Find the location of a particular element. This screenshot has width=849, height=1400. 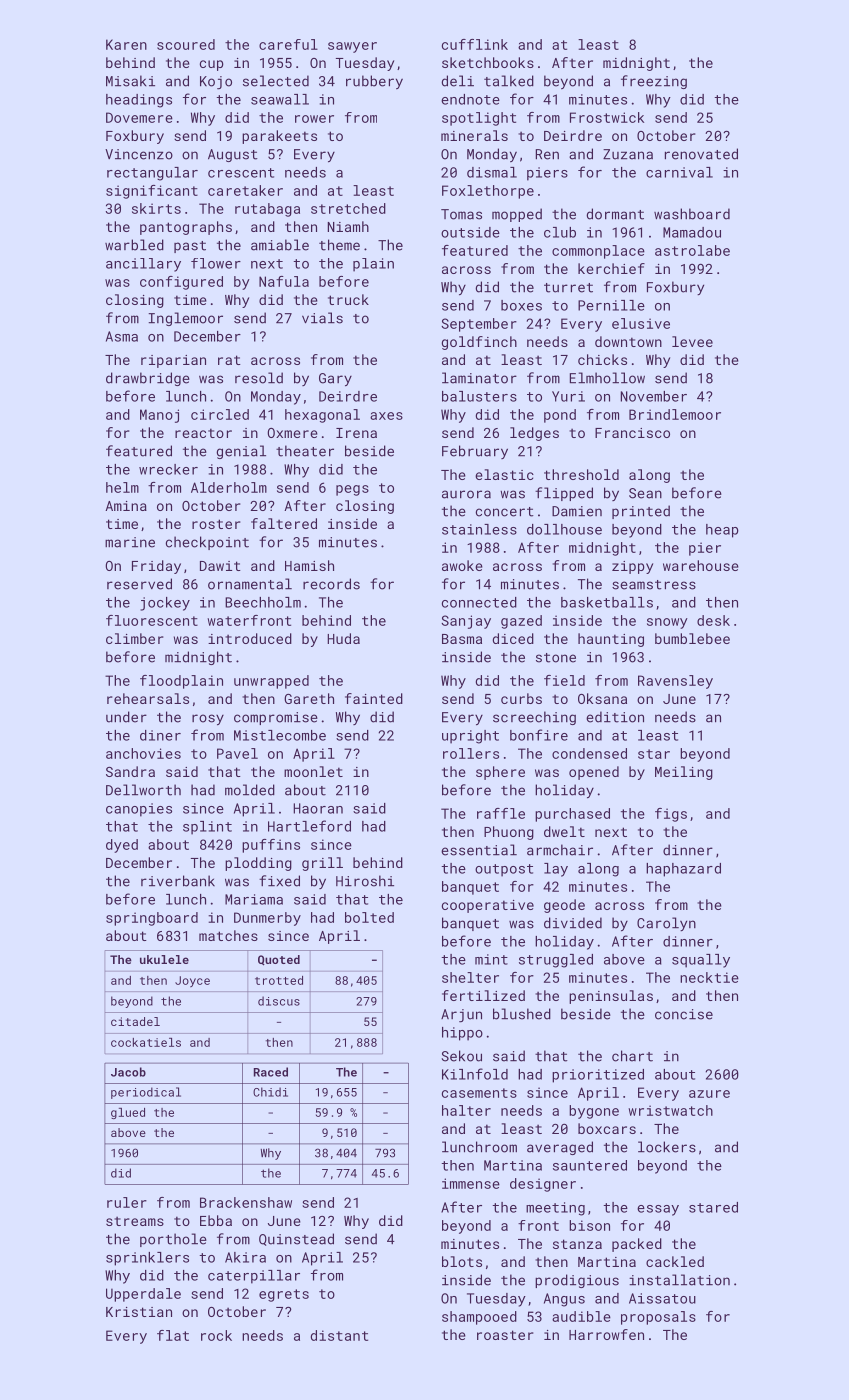

divided is located at coordinates (573, 923).
